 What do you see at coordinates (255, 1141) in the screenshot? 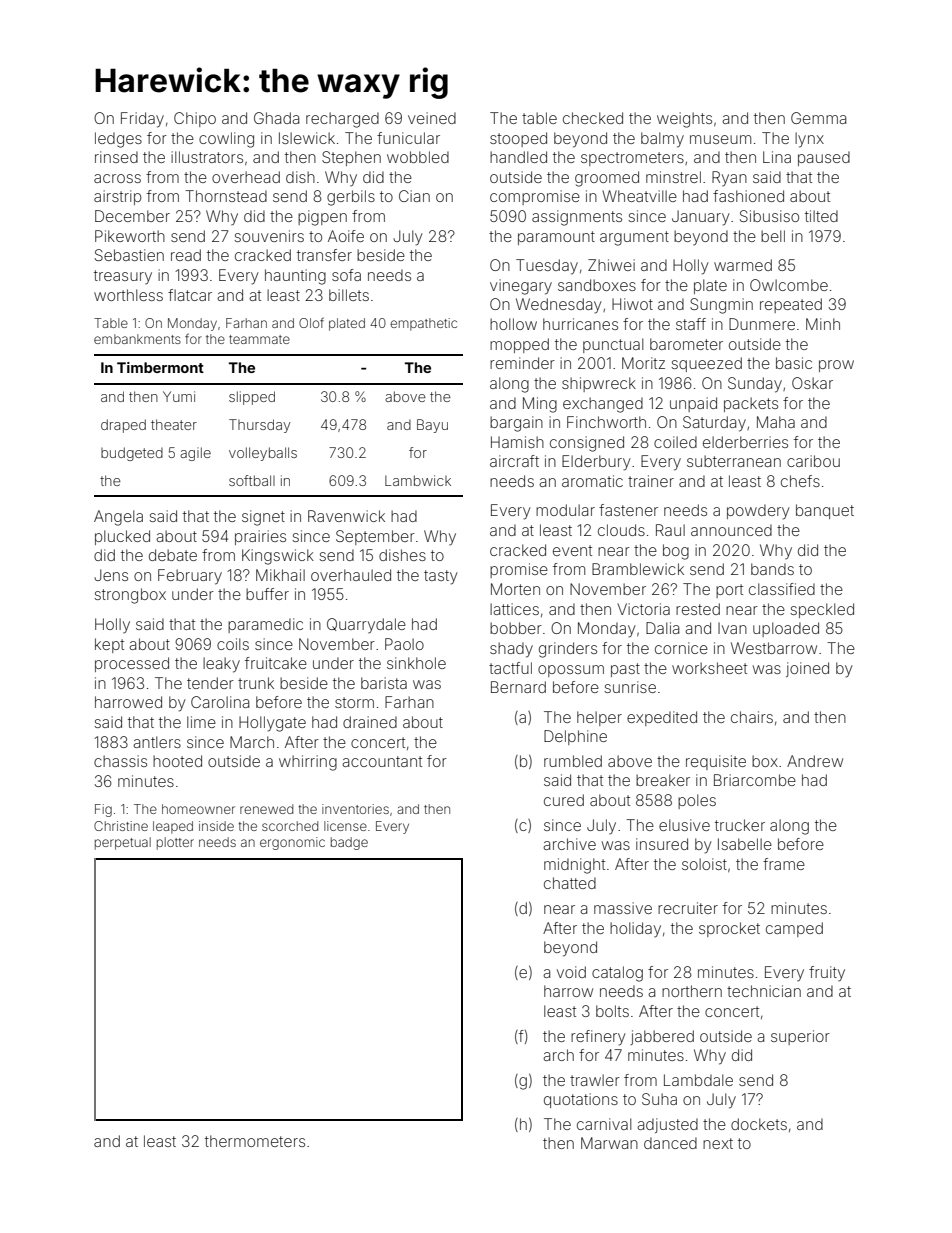
I see `thermometers` at bounding box center [255, 1141].
